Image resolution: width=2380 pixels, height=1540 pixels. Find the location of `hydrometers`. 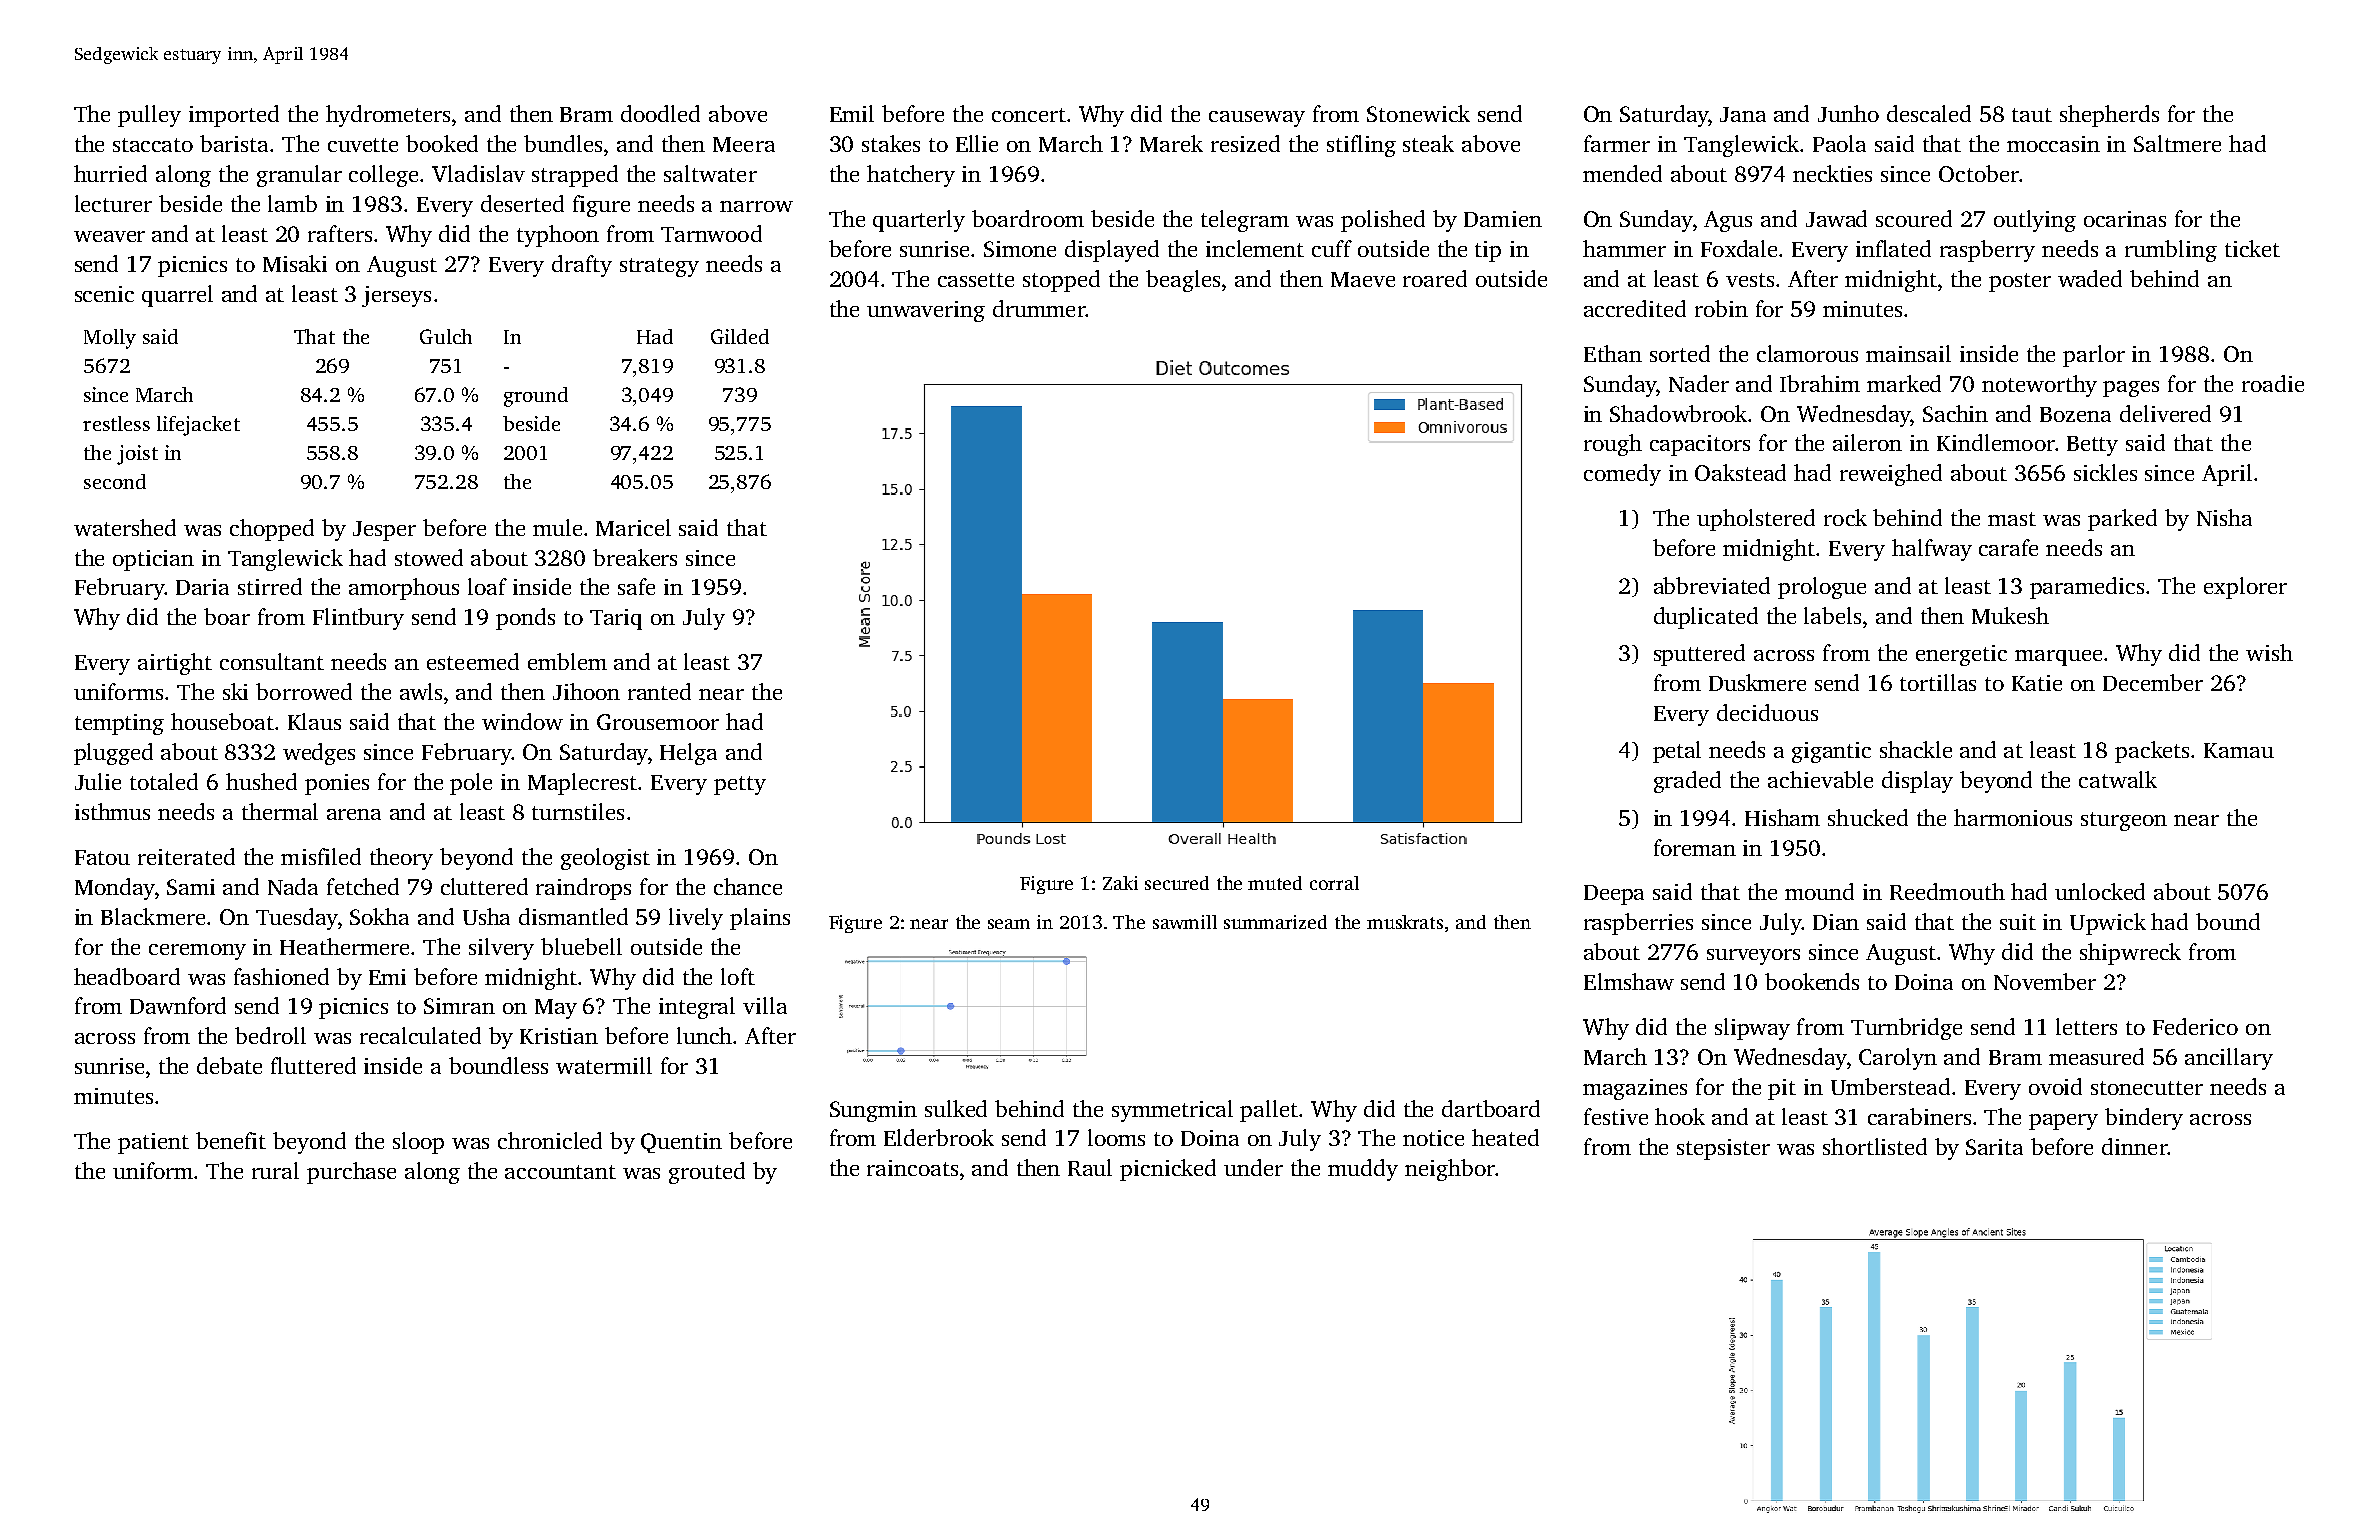

hydrometers is located at coordinates (388, 116).
